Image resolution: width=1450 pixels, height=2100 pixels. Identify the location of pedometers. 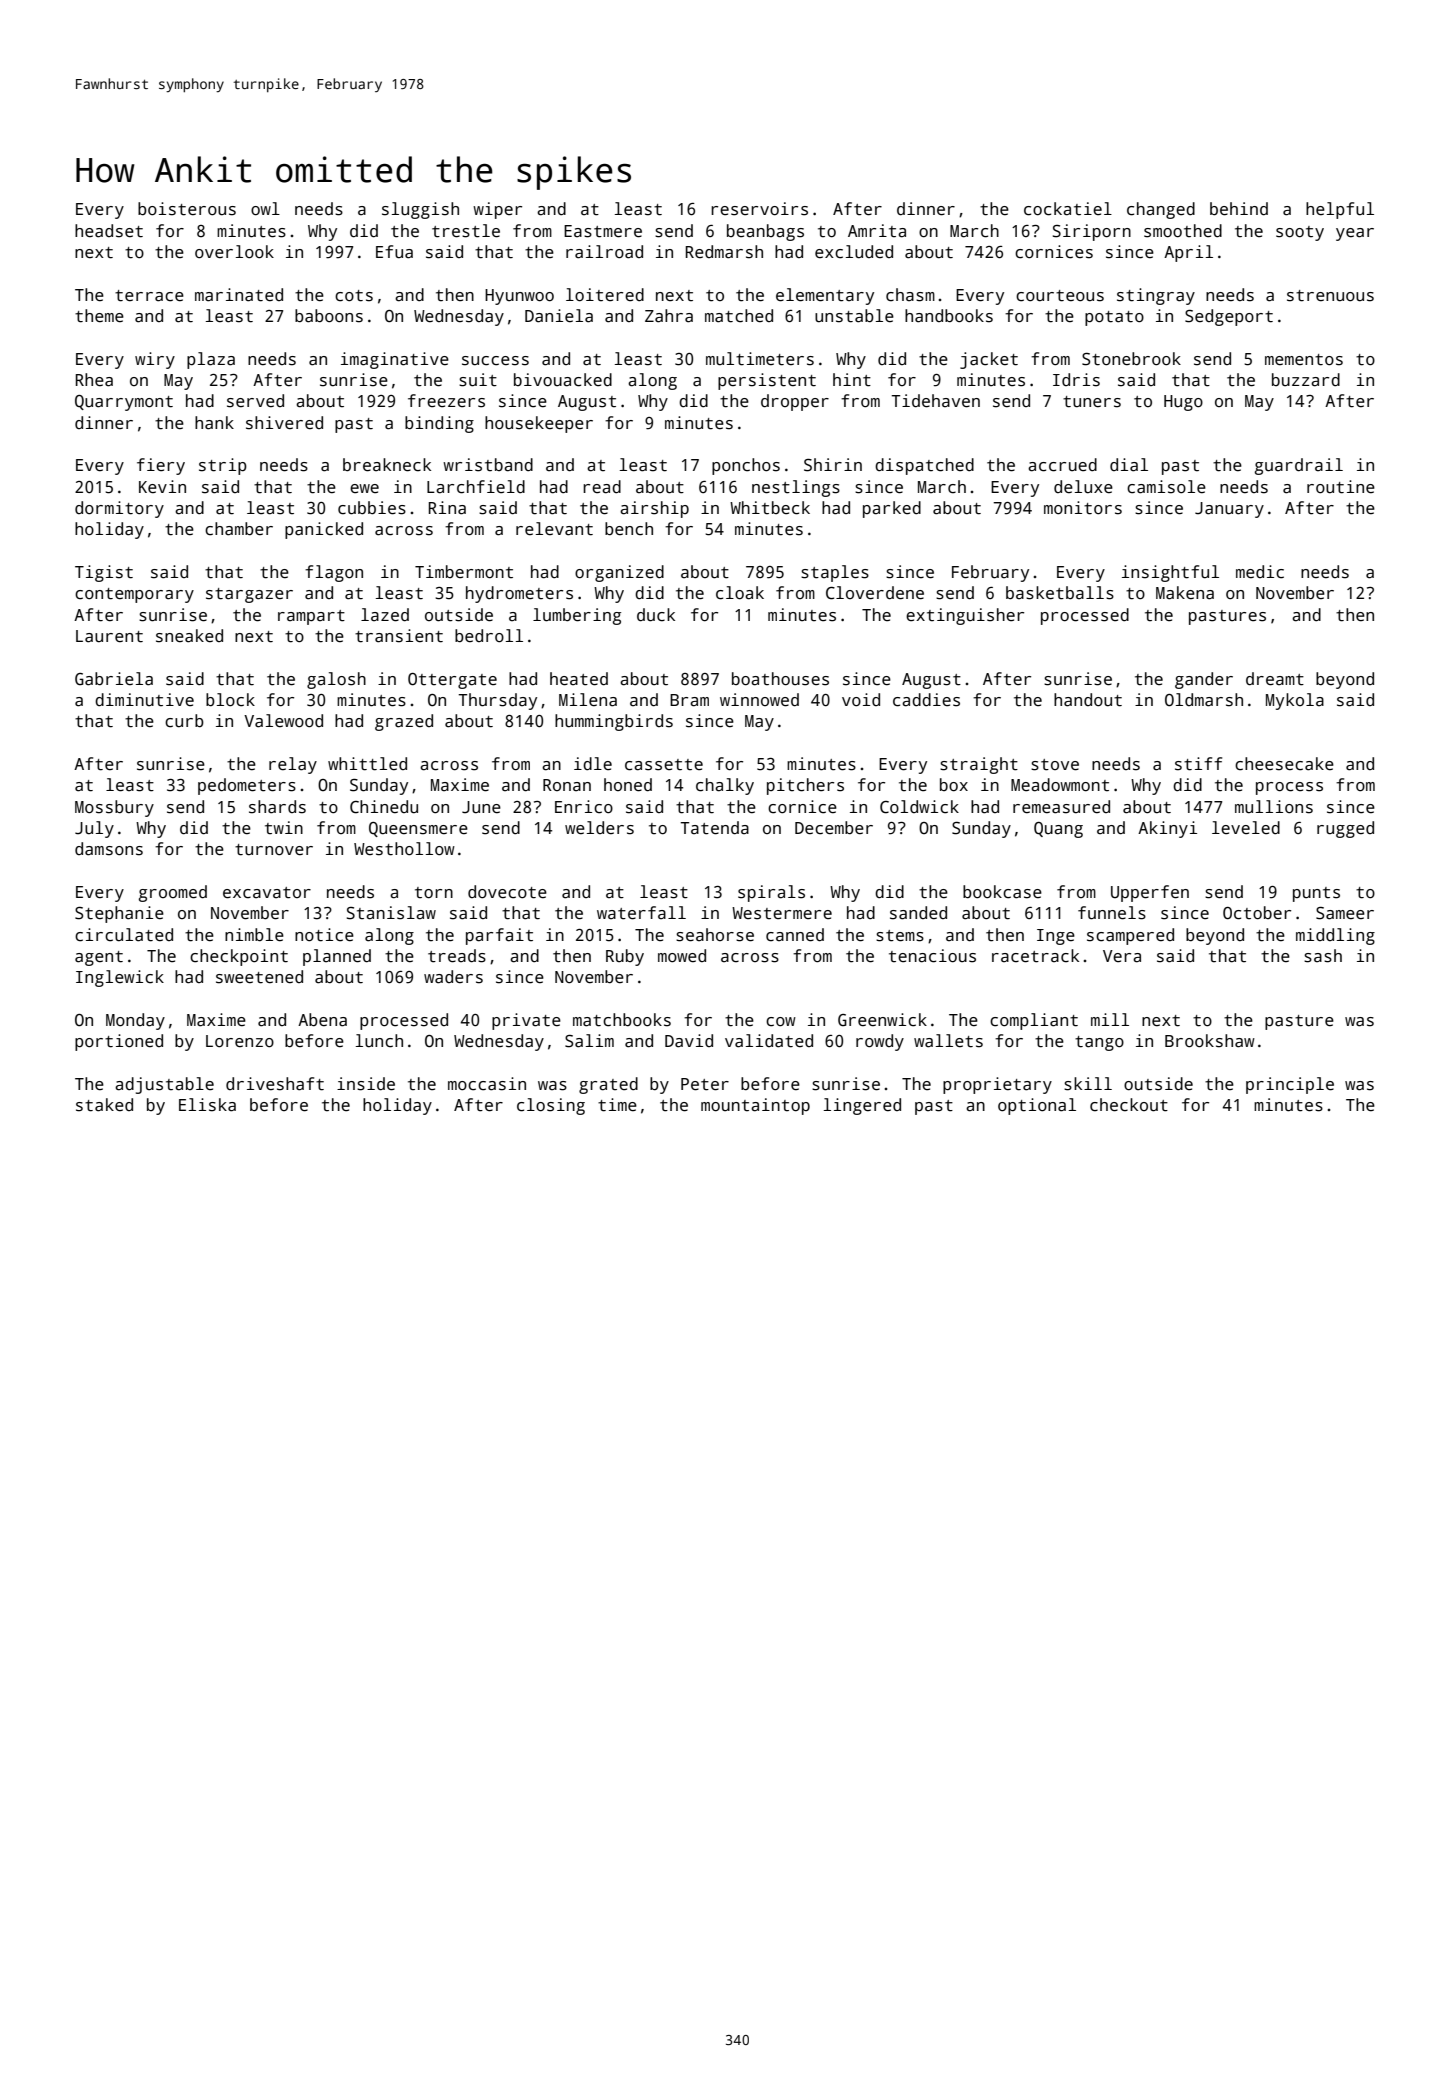
(247, 786).
